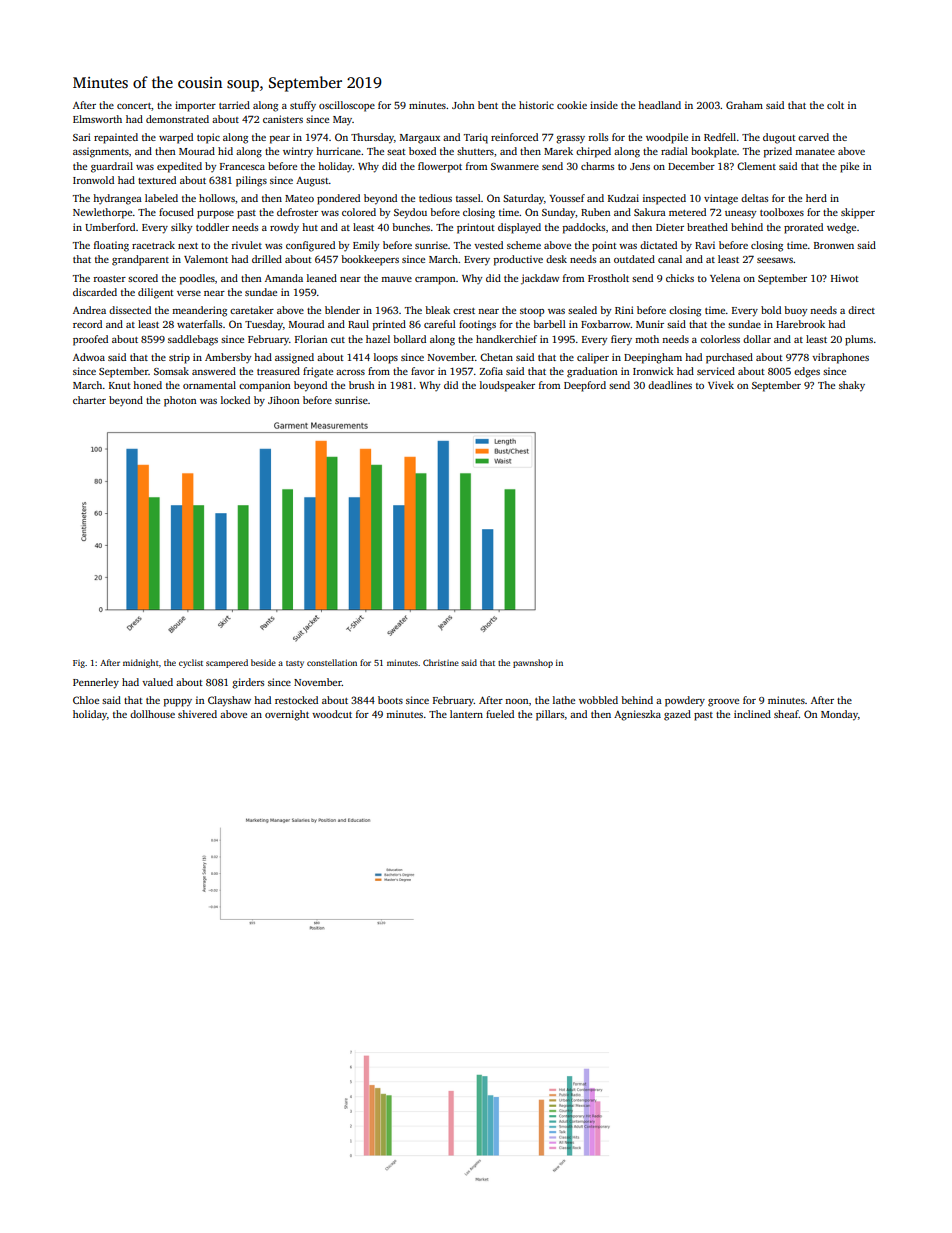  What do you see at coordinates (263, 662) in the screenshot?
I see `beside` at bounding box center [263, 662].
